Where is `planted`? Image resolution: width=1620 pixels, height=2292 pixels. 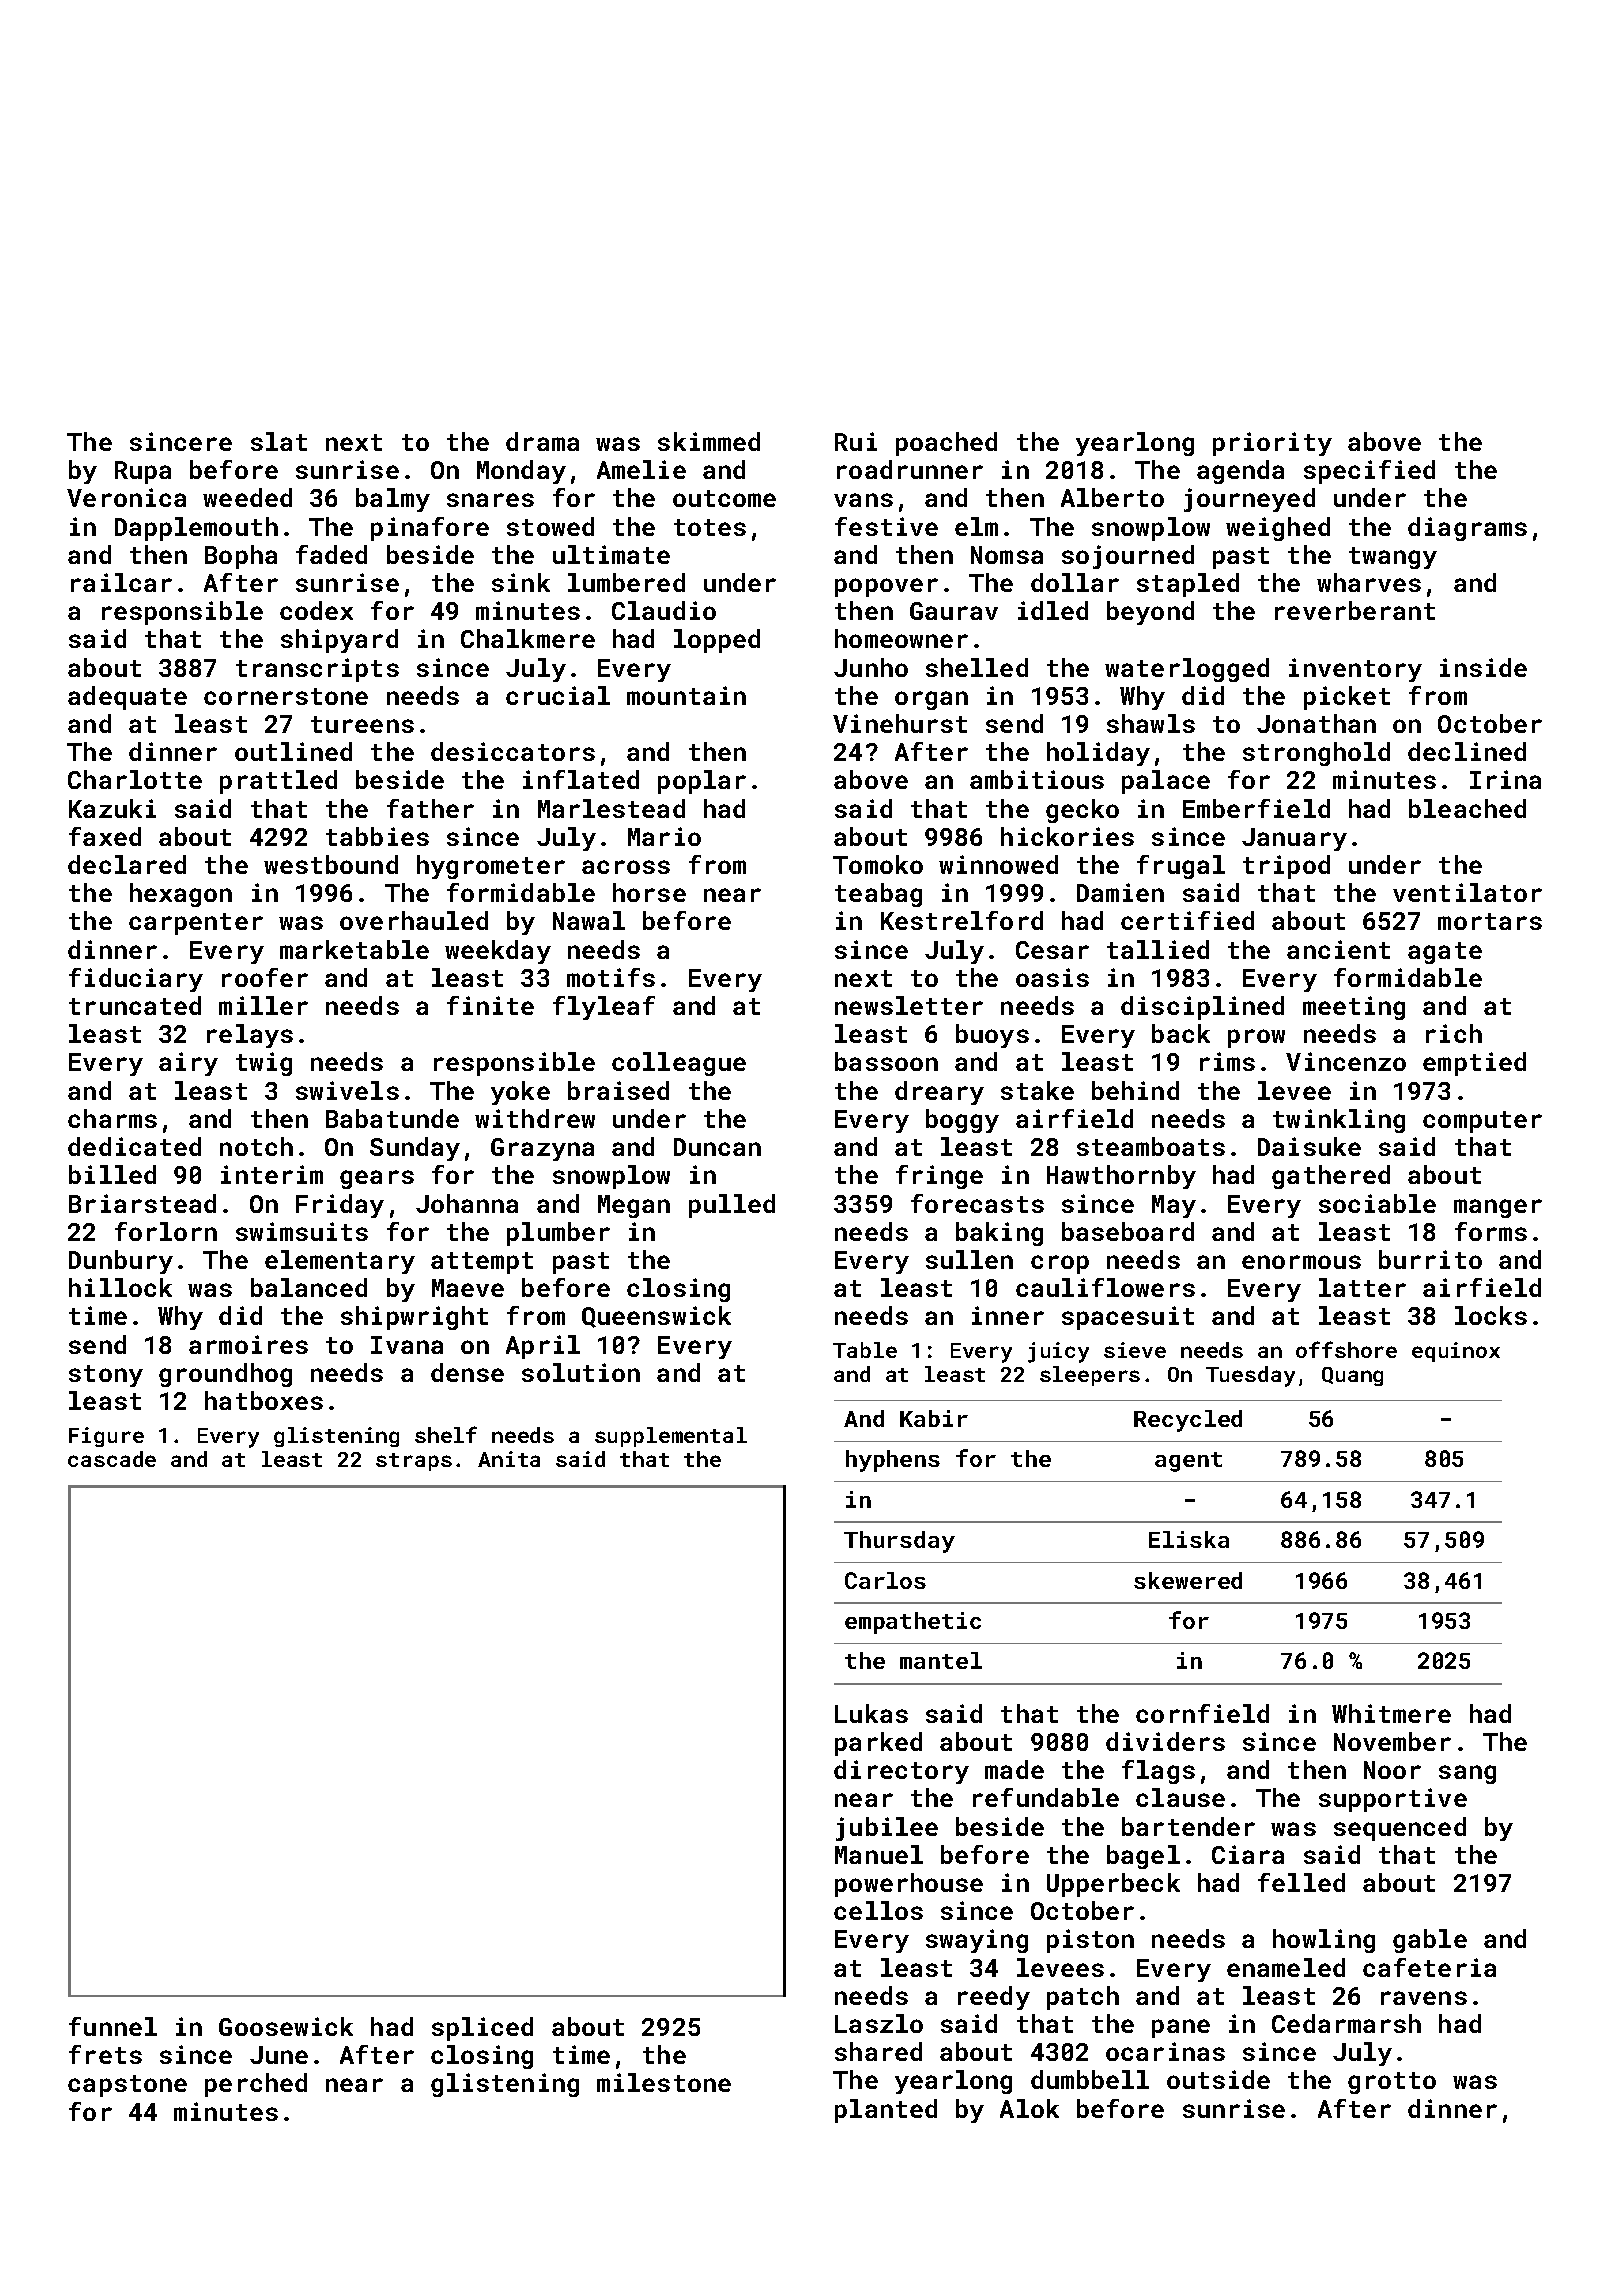 planted is located at coordinates (886, 2111).
